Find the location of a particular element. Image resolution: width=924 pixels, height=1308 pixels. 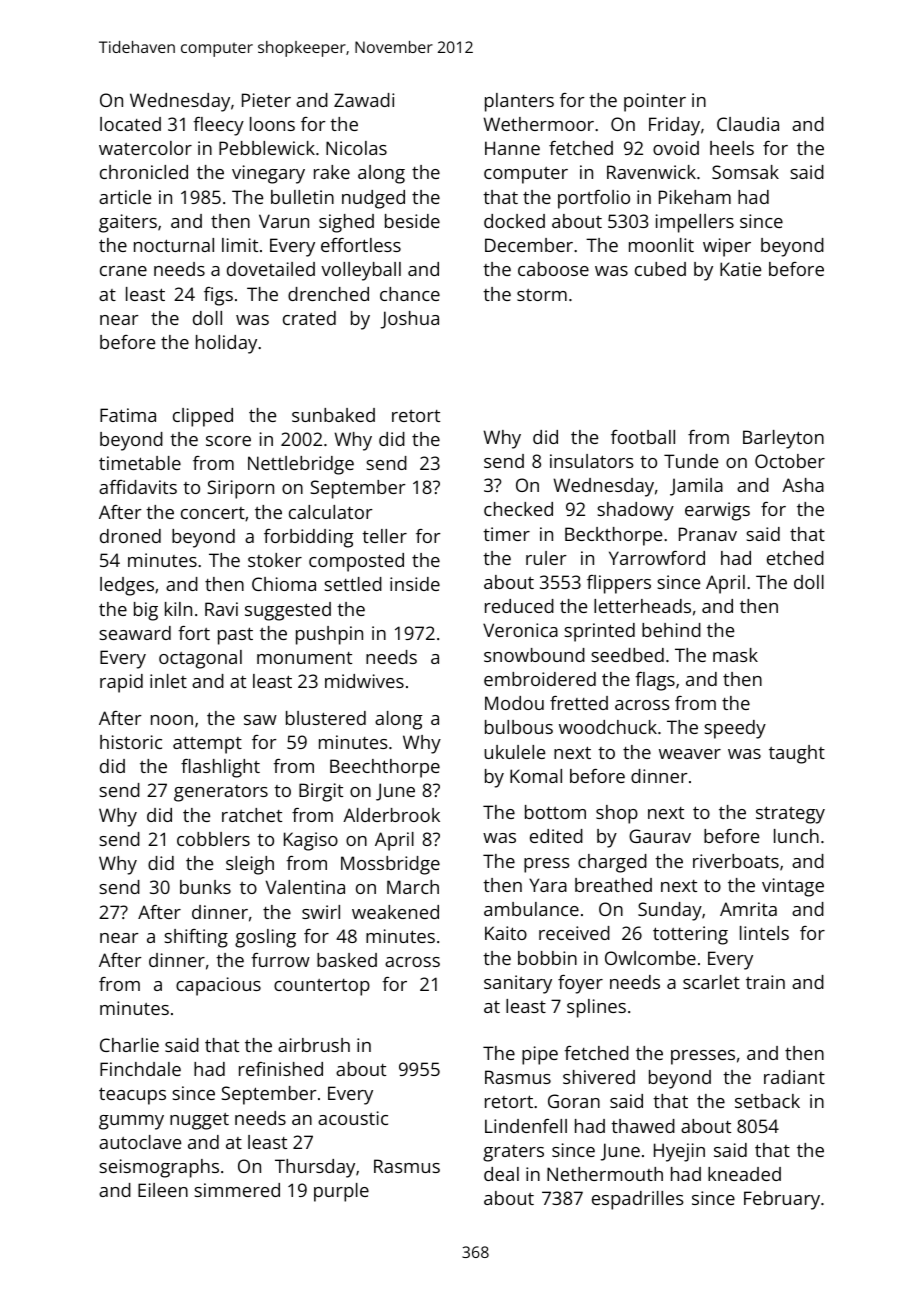

Owlcombe is located at coordinates (650, 958).
